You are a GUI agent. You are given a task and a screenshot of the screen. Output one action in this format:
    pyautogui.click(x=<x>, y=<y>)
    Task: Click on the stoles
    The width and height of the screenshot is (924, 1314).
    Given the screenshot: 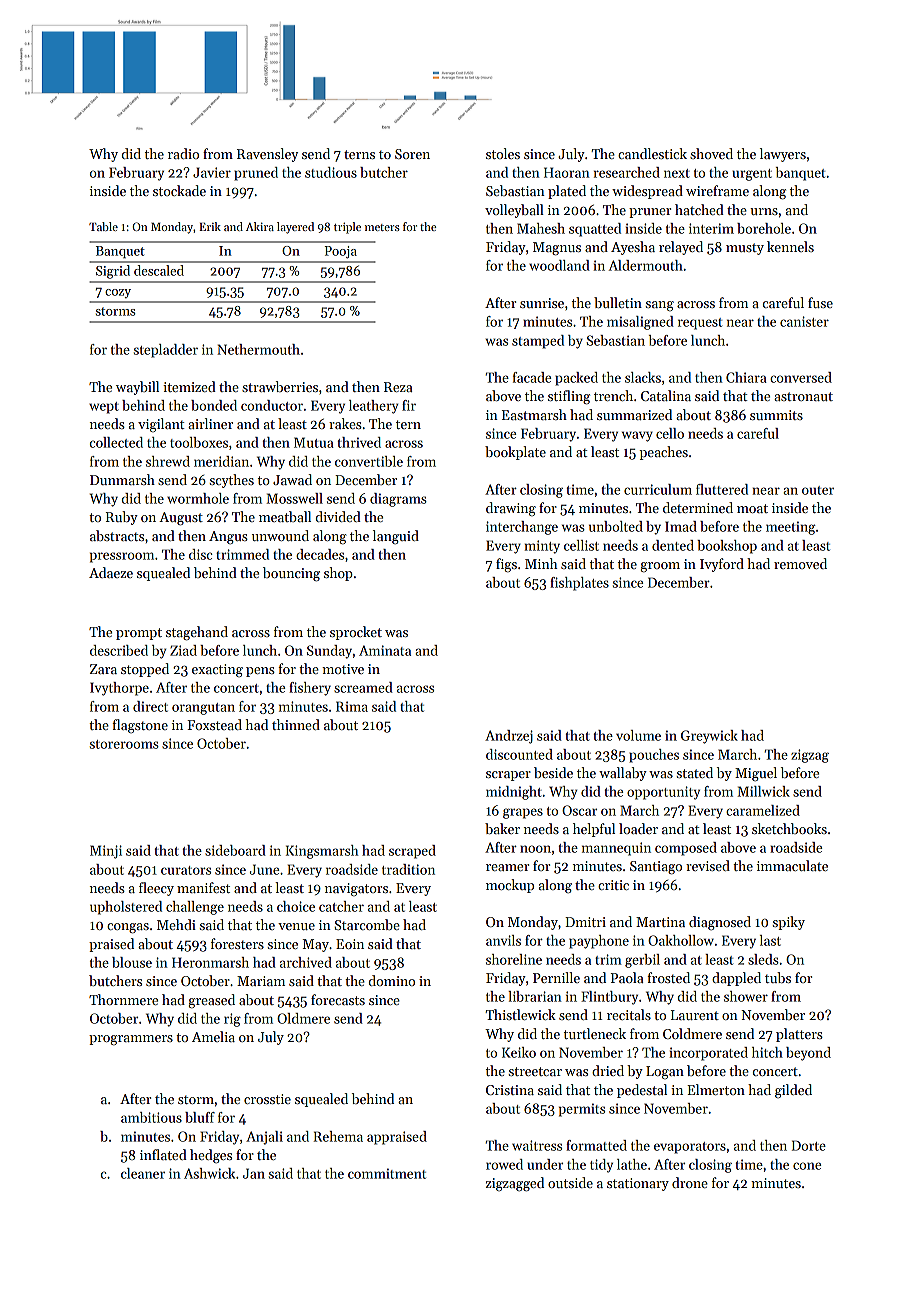 What is the action you would take?
    pyautogui.click(x=503, y=153)
